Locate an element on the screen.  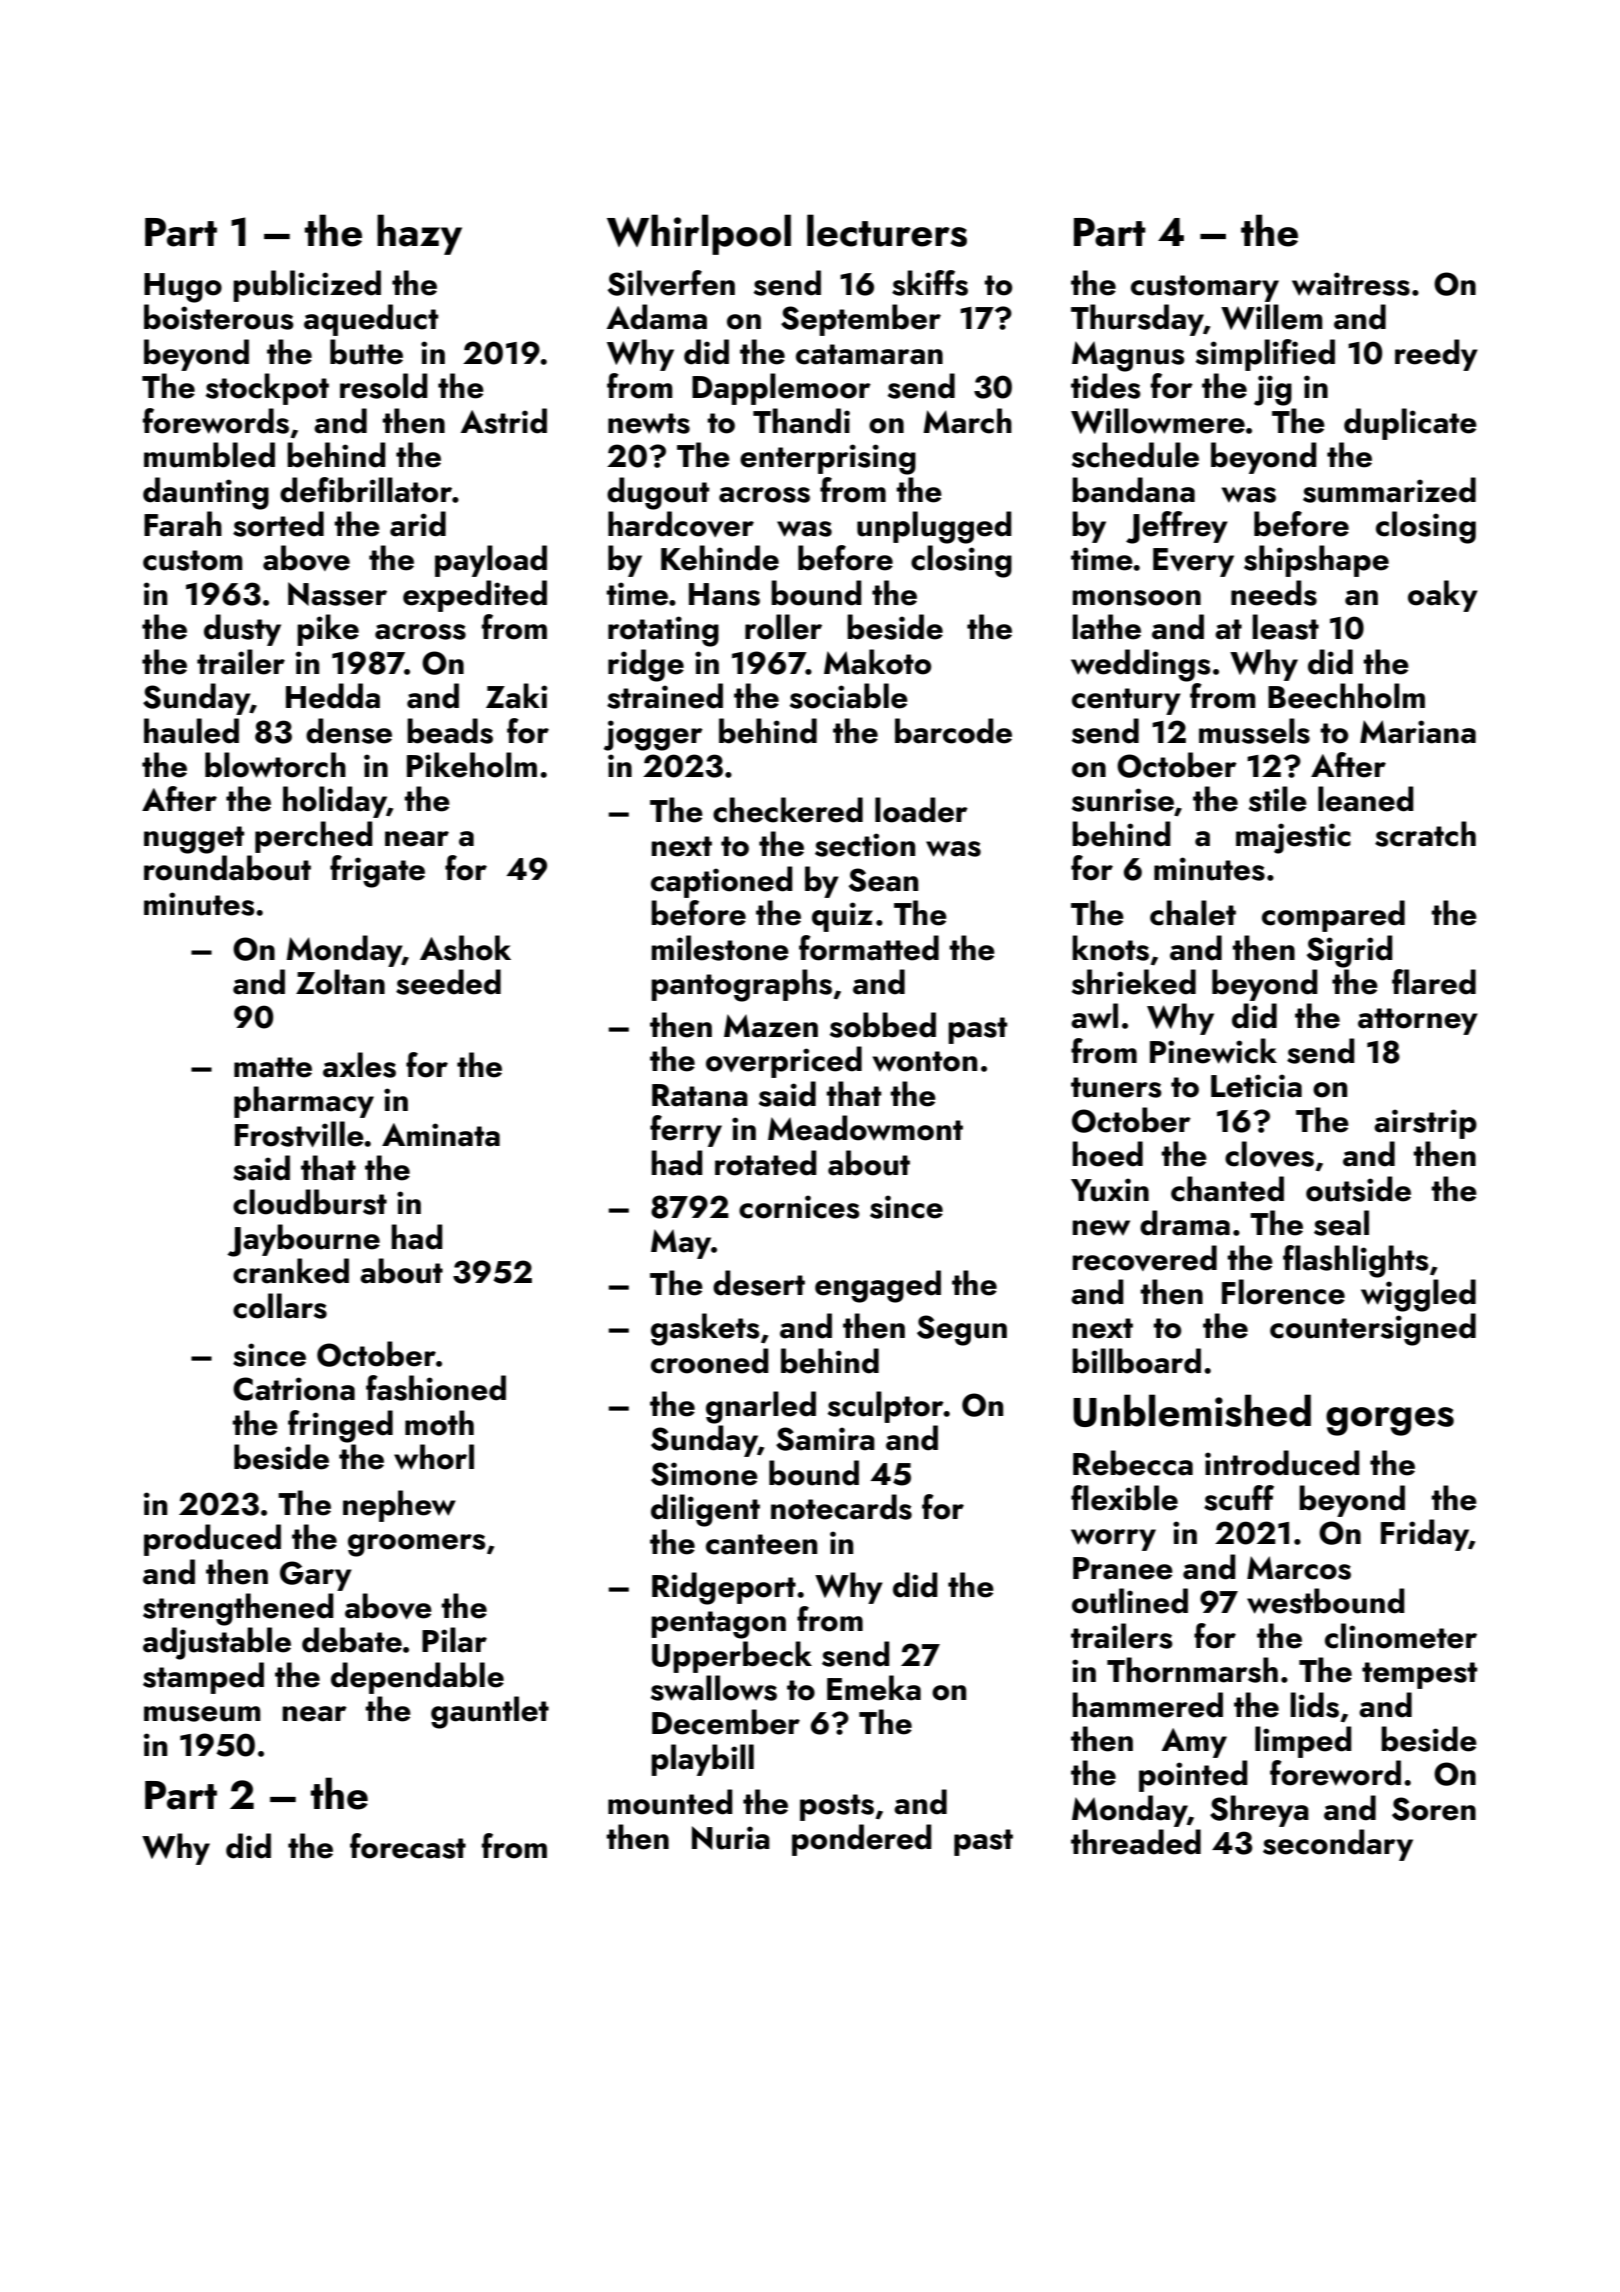
waitress is located at coordinates (1351, 284).
